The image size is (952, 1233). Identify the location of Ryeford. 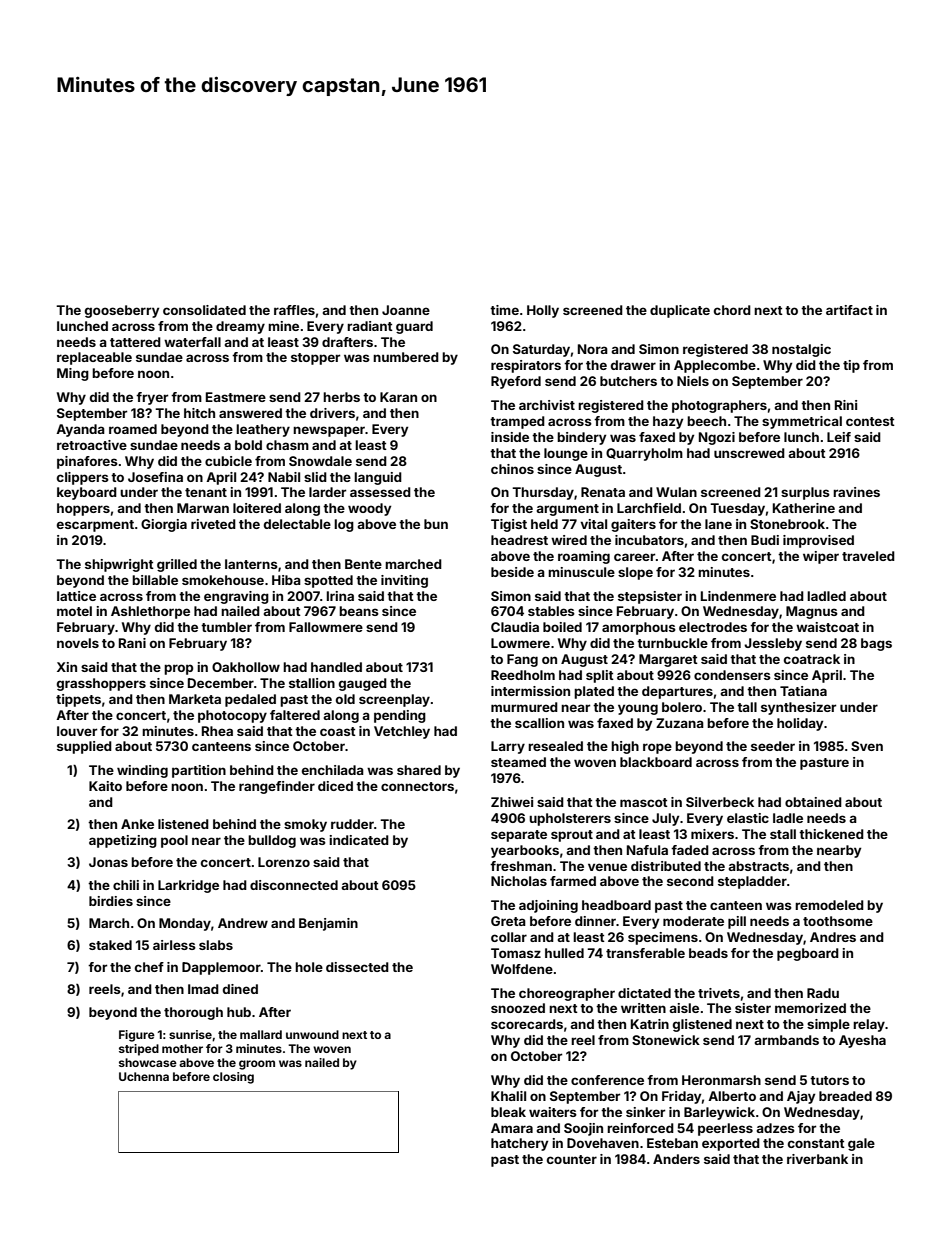
(516, 382).
